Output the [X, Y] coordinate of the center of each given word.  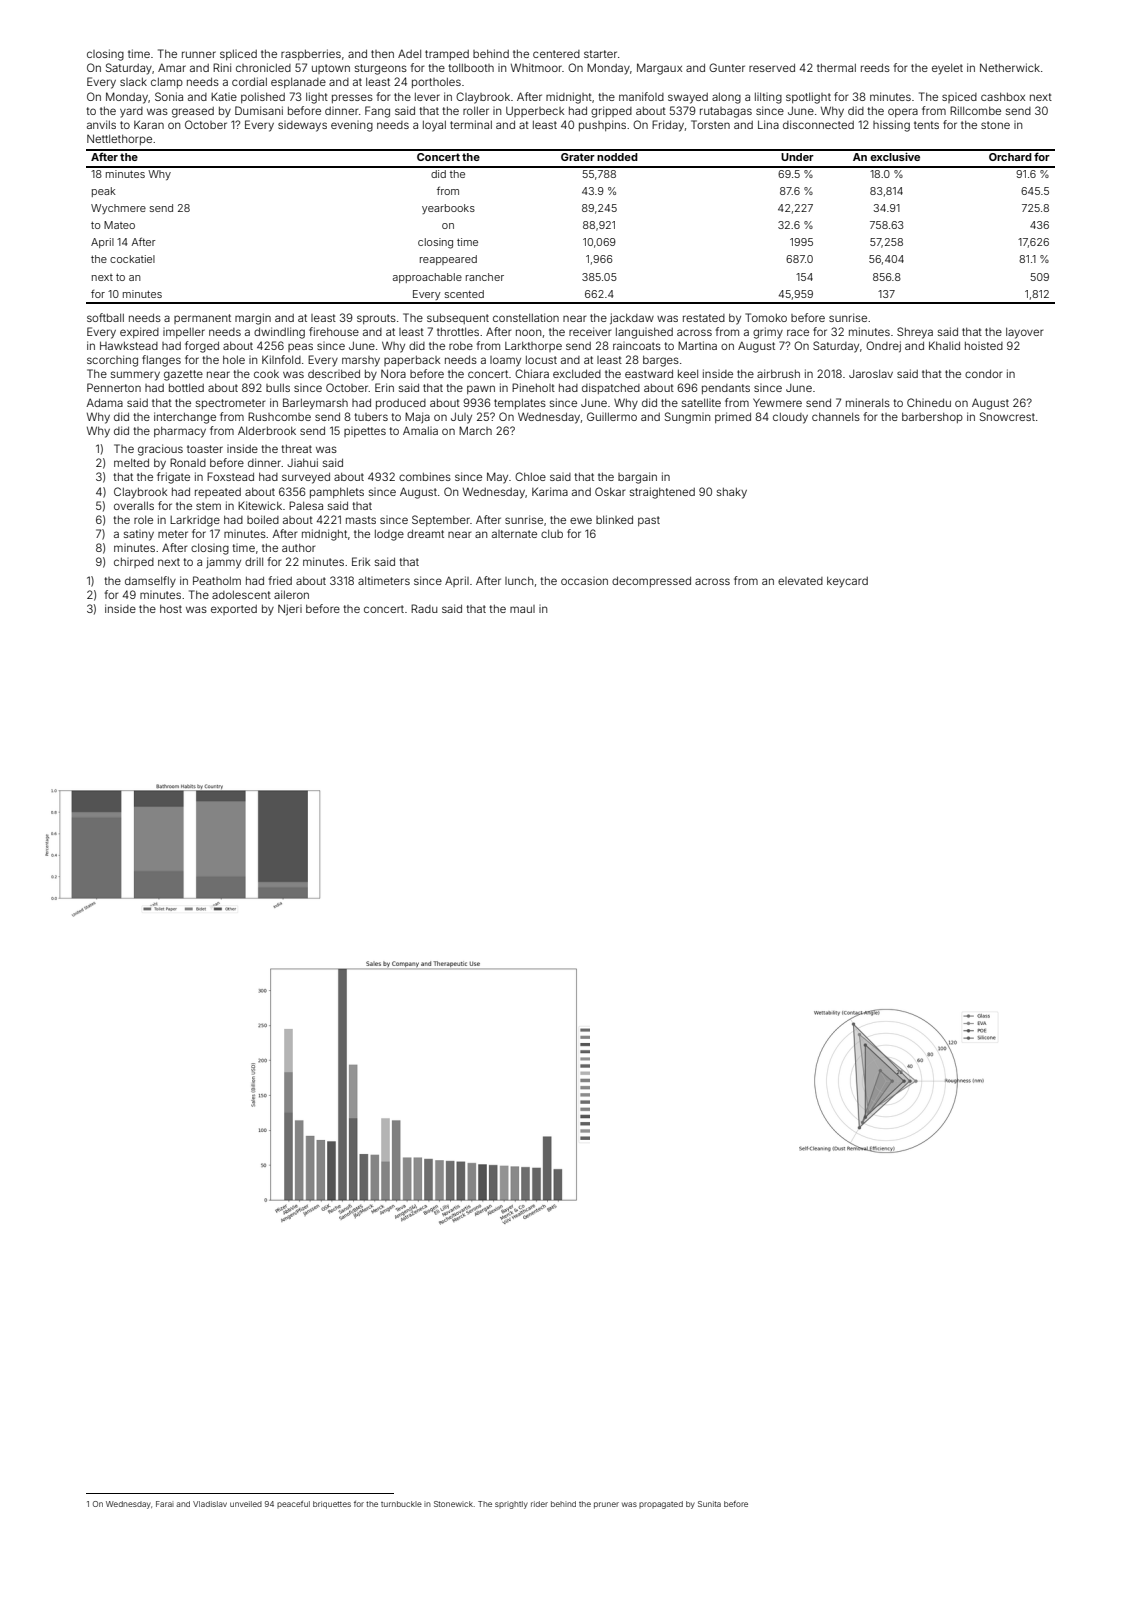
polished [263, 98]
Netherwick [1010, 67]
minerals [868, 402]
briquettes [332, 1505]
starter [600, 54]
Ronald [188, 462]
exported [234, 610]
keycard [847, 582]
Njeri [290, 610]
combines [425, 476]
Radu [424, 608]
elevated [800, 581]
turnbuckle [401, 1504]
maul [522, 609]
